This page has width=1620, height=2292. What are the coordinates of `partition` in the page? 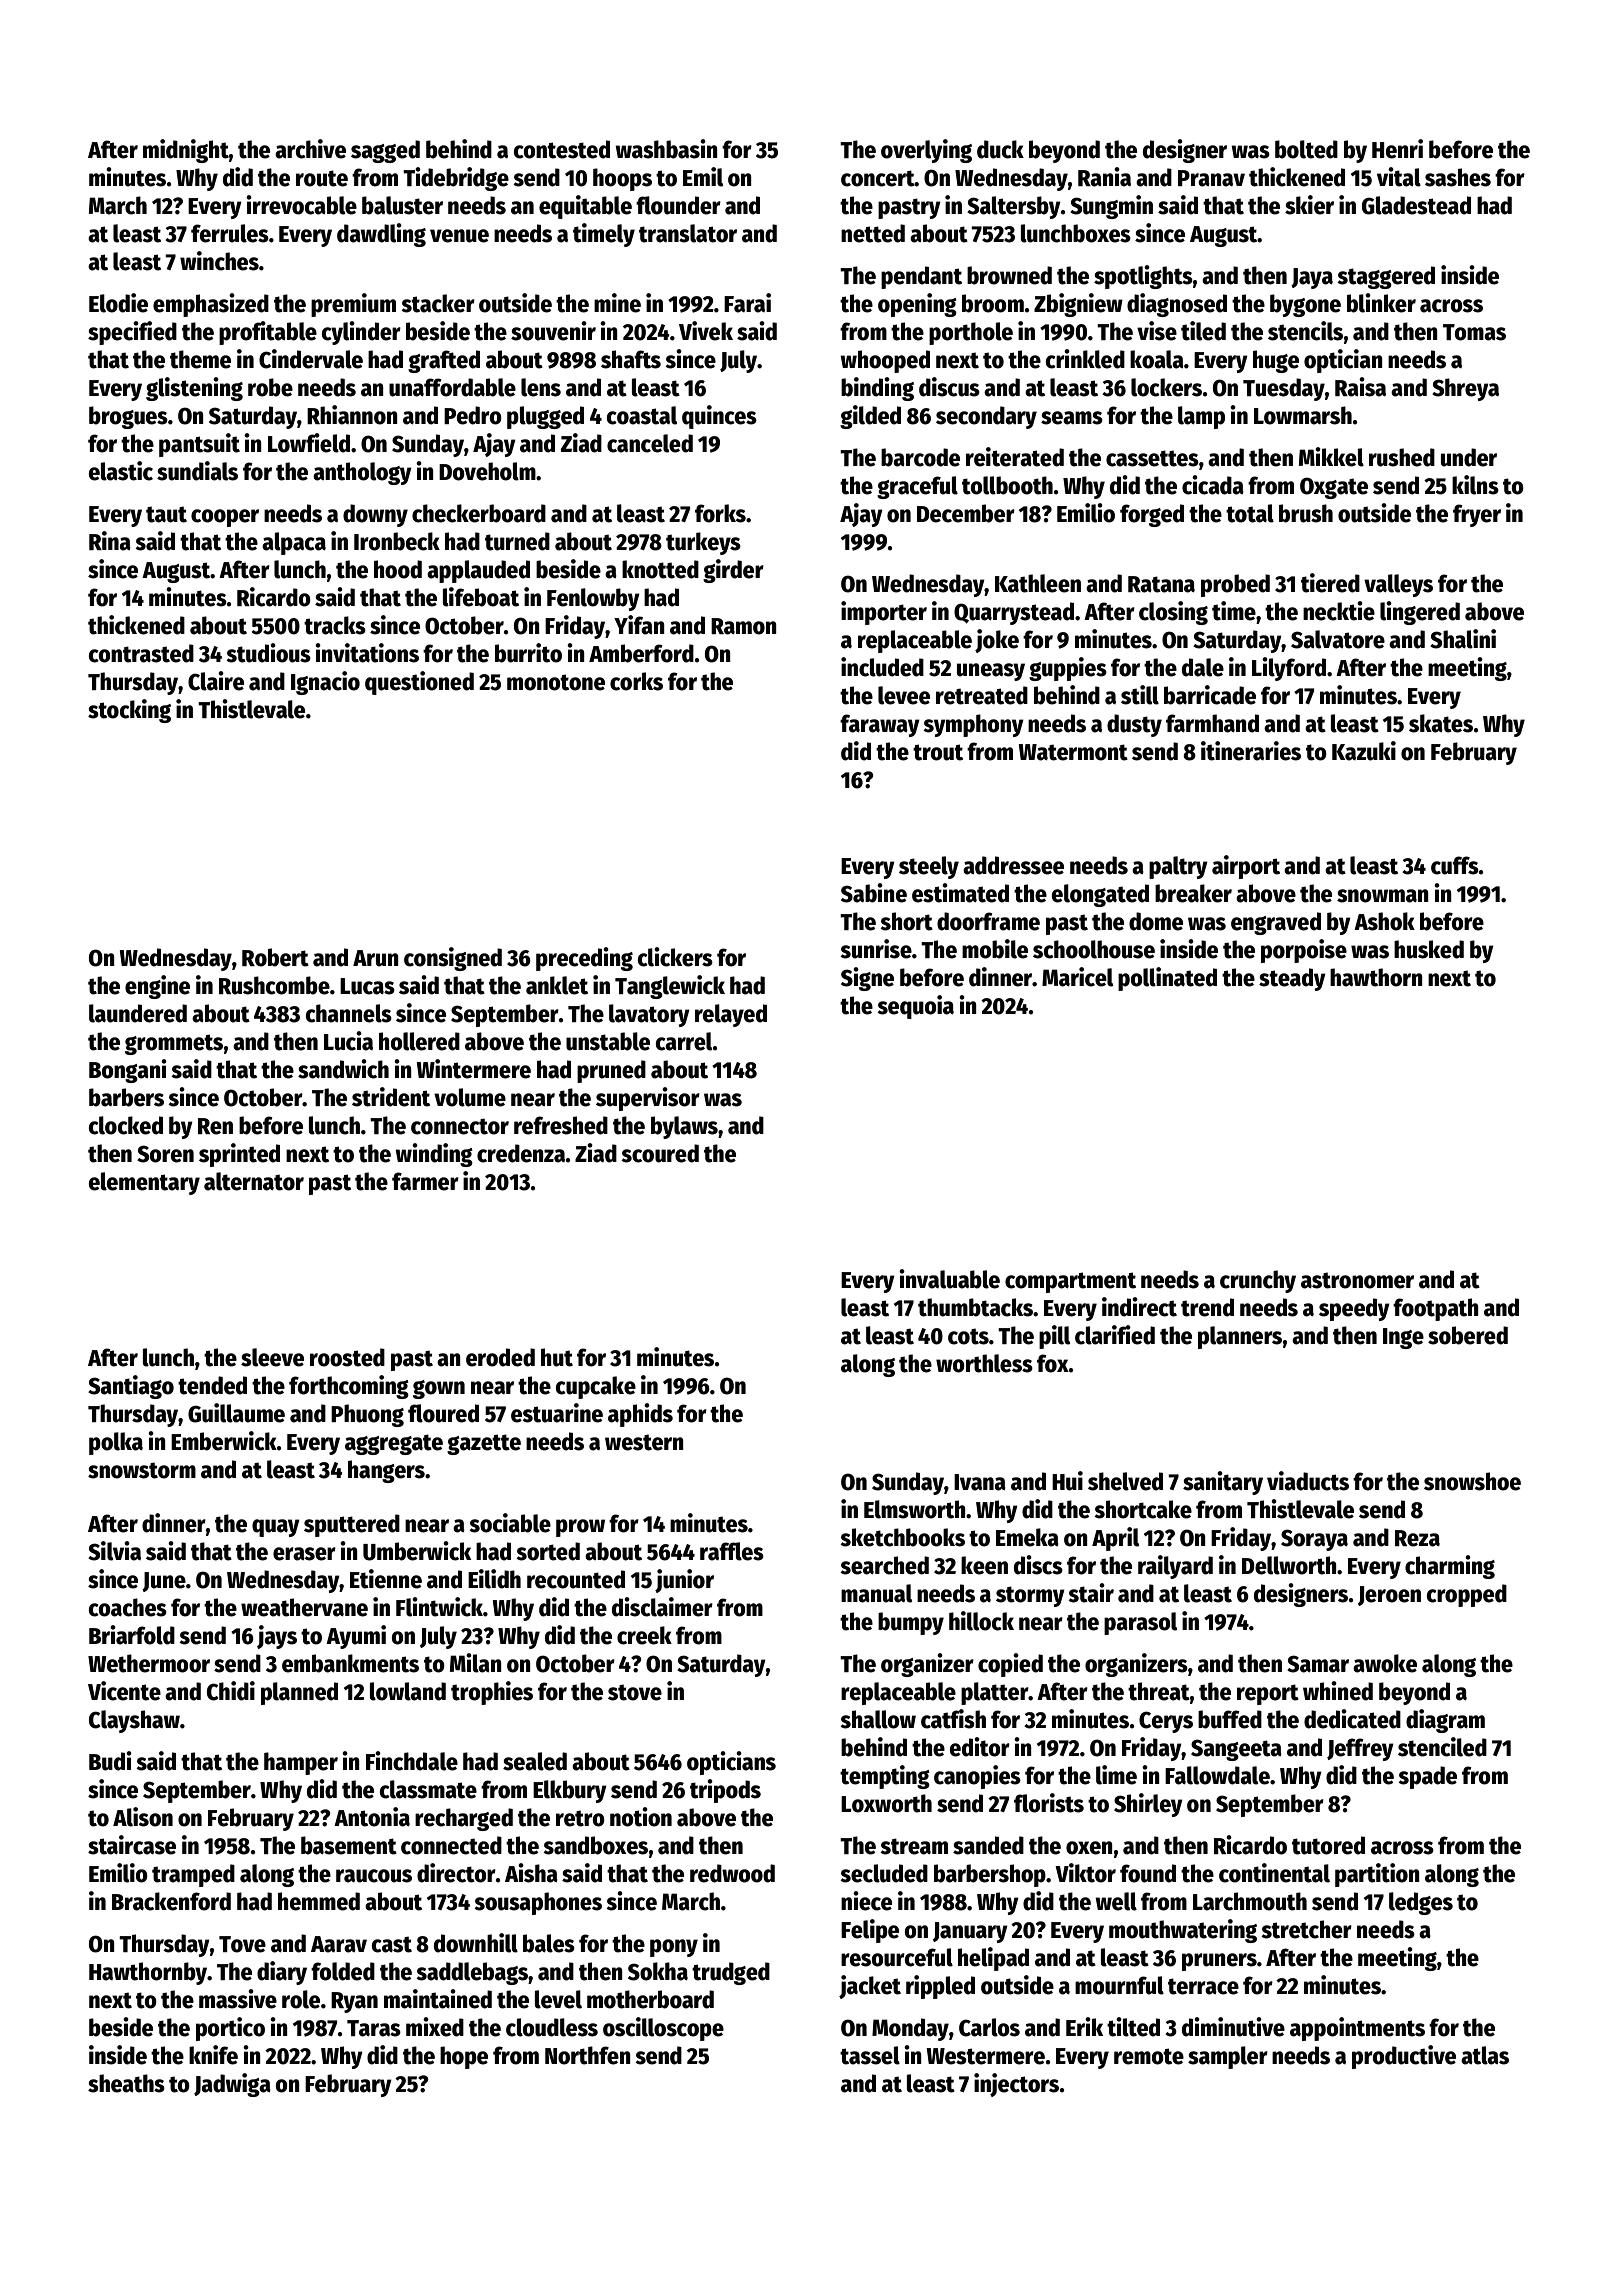 It's located at (1377, 1875).
